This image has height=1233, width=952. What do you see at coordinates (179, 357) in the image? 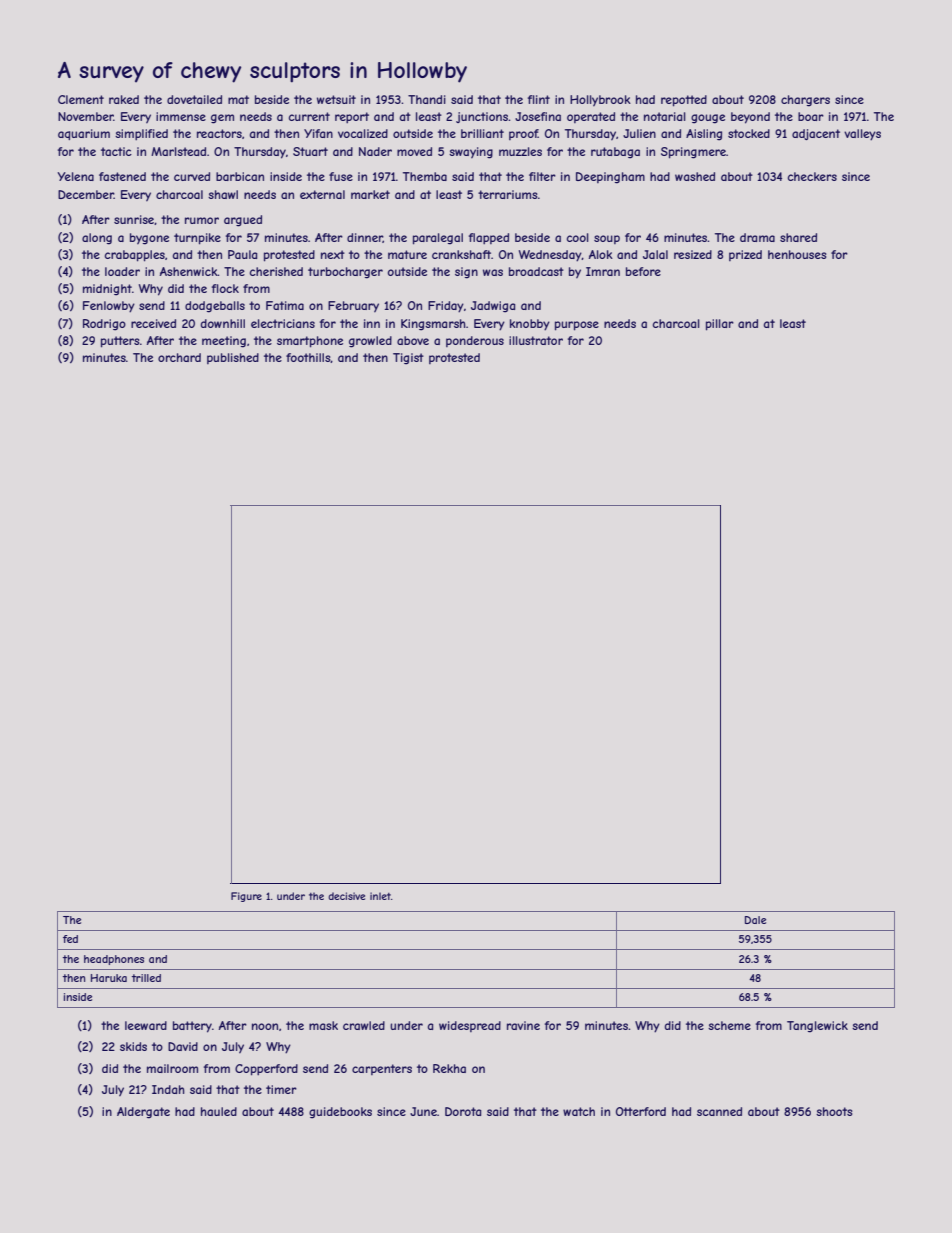
I see `orchard` at bounding box center [179, 357].
